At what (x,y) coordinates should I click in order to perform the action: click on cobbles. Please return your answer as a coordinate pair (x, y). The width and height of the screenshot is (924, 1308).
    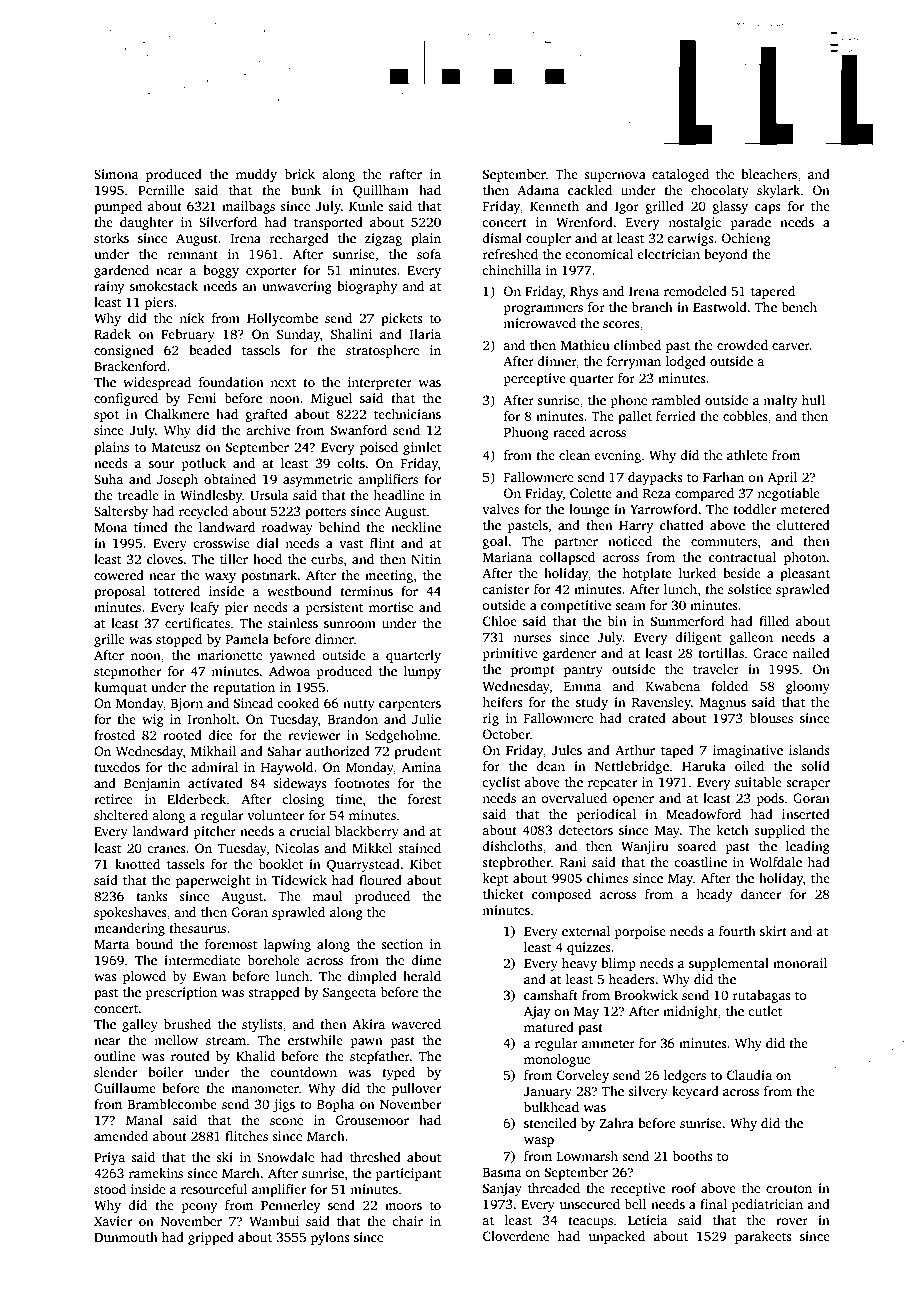
    Looking at the image, I should click on (745, 416).
